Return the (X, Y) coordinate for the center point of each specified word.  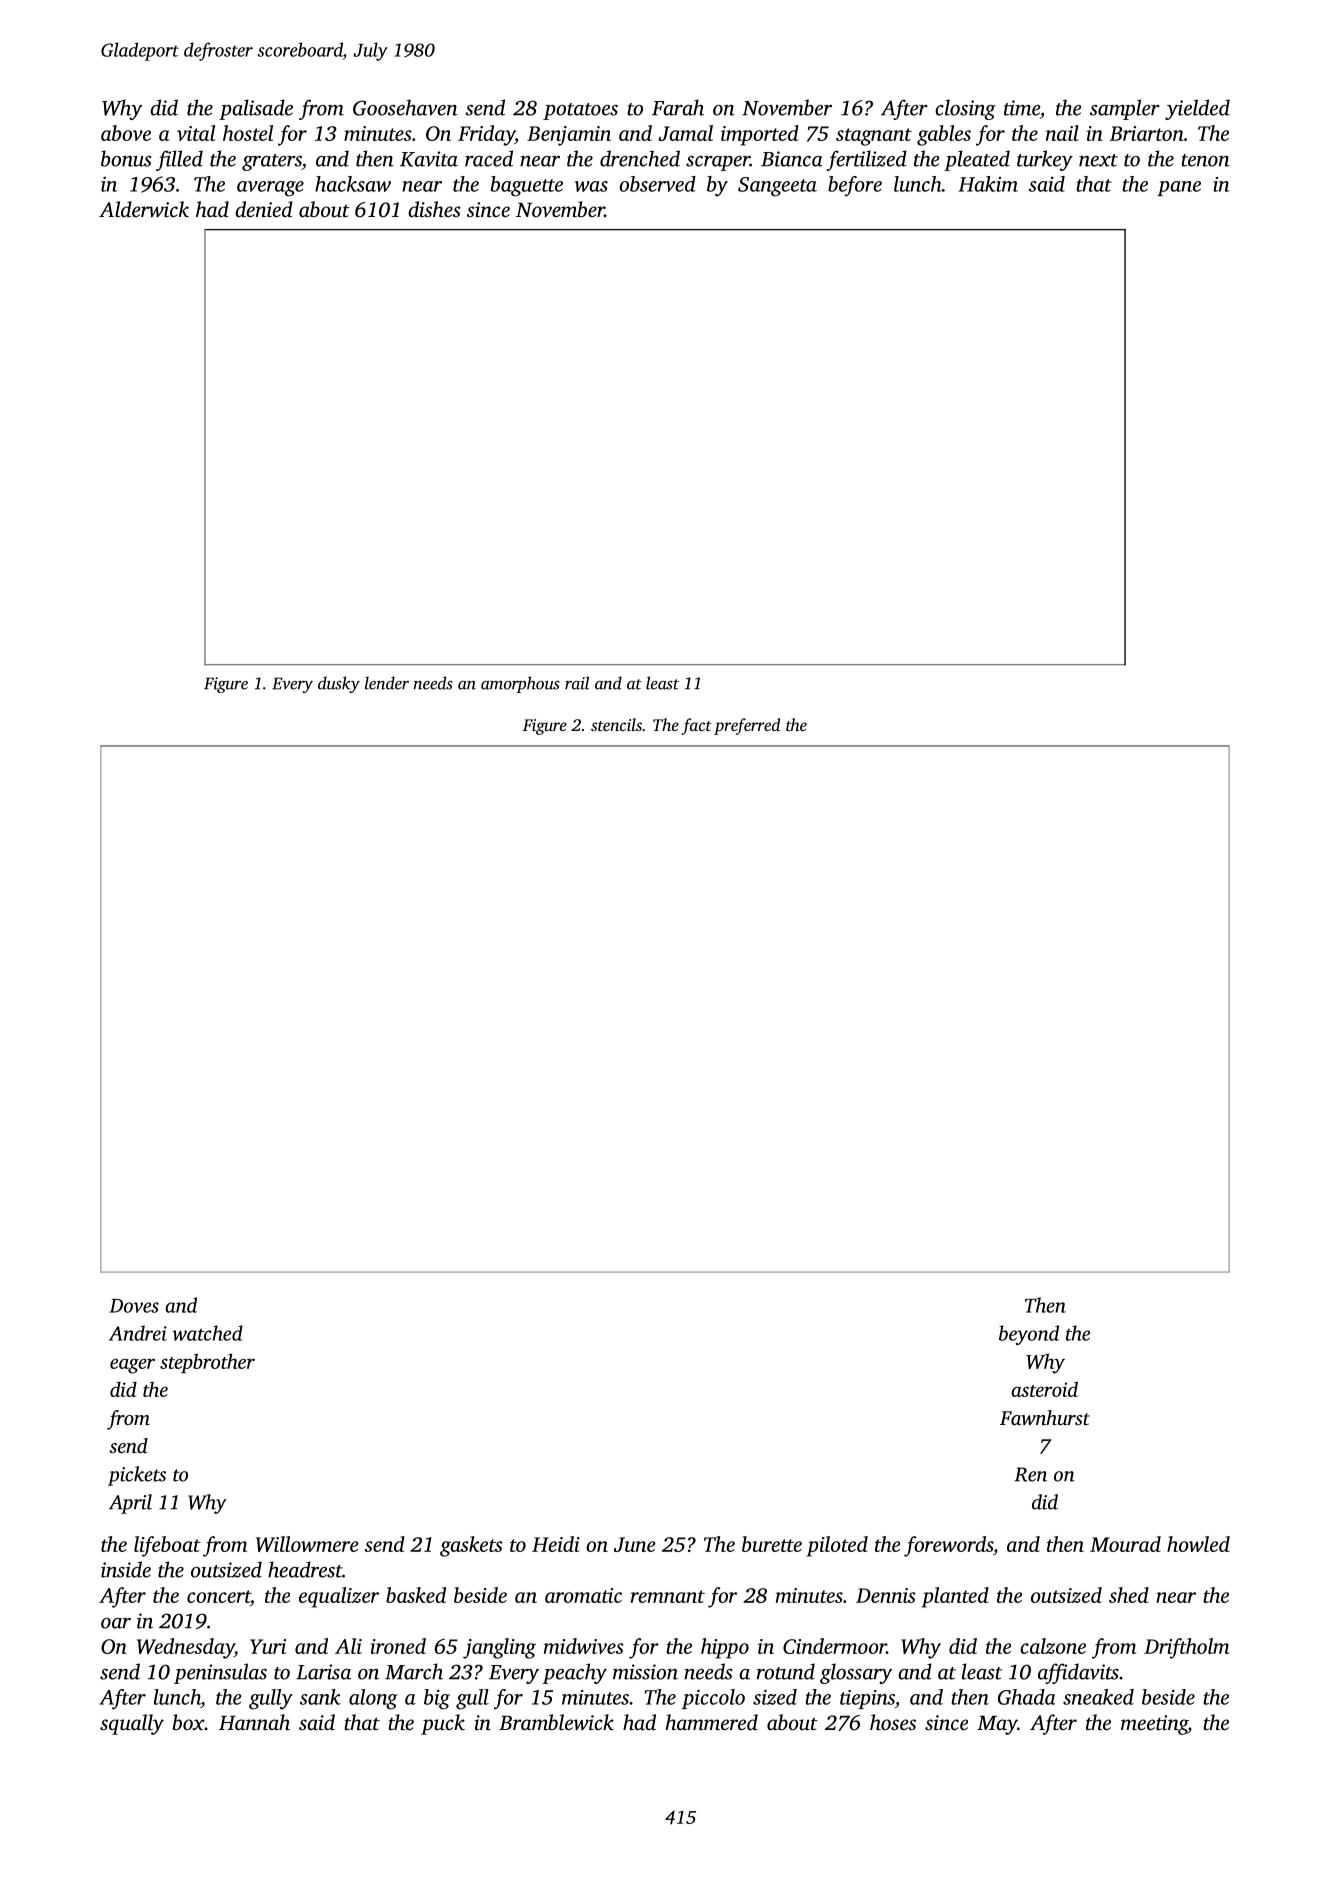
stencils (616, 724)
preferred (747, 726)
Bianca (791, 159)
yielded (1197, 109)
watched (207, 1333)
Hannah (254, 1722)
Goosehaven (405, 107)
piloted (837, 1546)
